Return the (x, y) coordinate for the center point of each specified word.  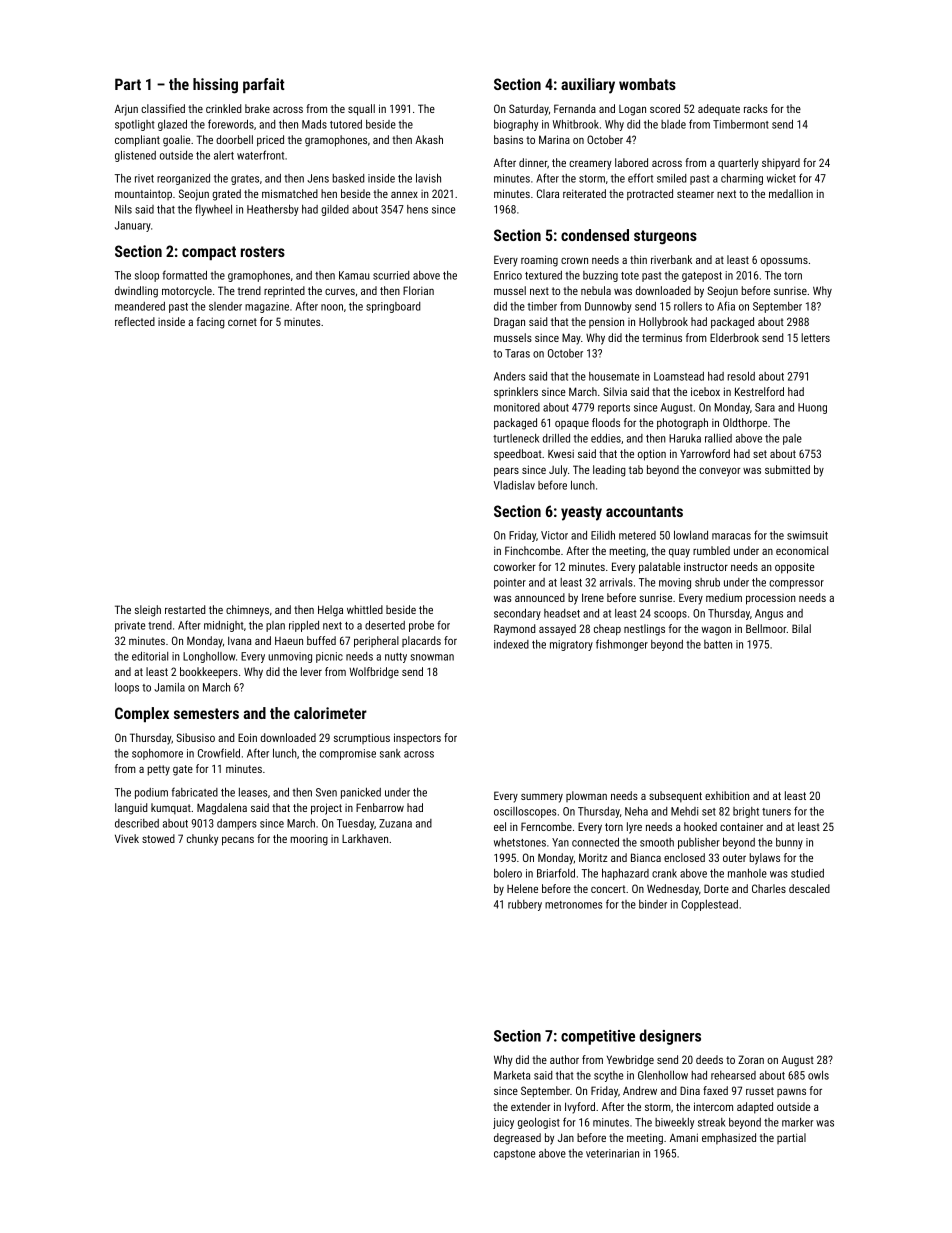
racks (756, 108)
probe (421, 626)
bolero (508, 873)
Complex (142, 714)
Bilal (801, 628)
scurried (391, 275)
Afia (726, 306)
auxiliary (588, 86)
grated (226, 195)
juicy (503, 1123)
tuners (776, 812)
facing (211, 323)
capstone (514, 1155)
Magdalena (222, 809)
